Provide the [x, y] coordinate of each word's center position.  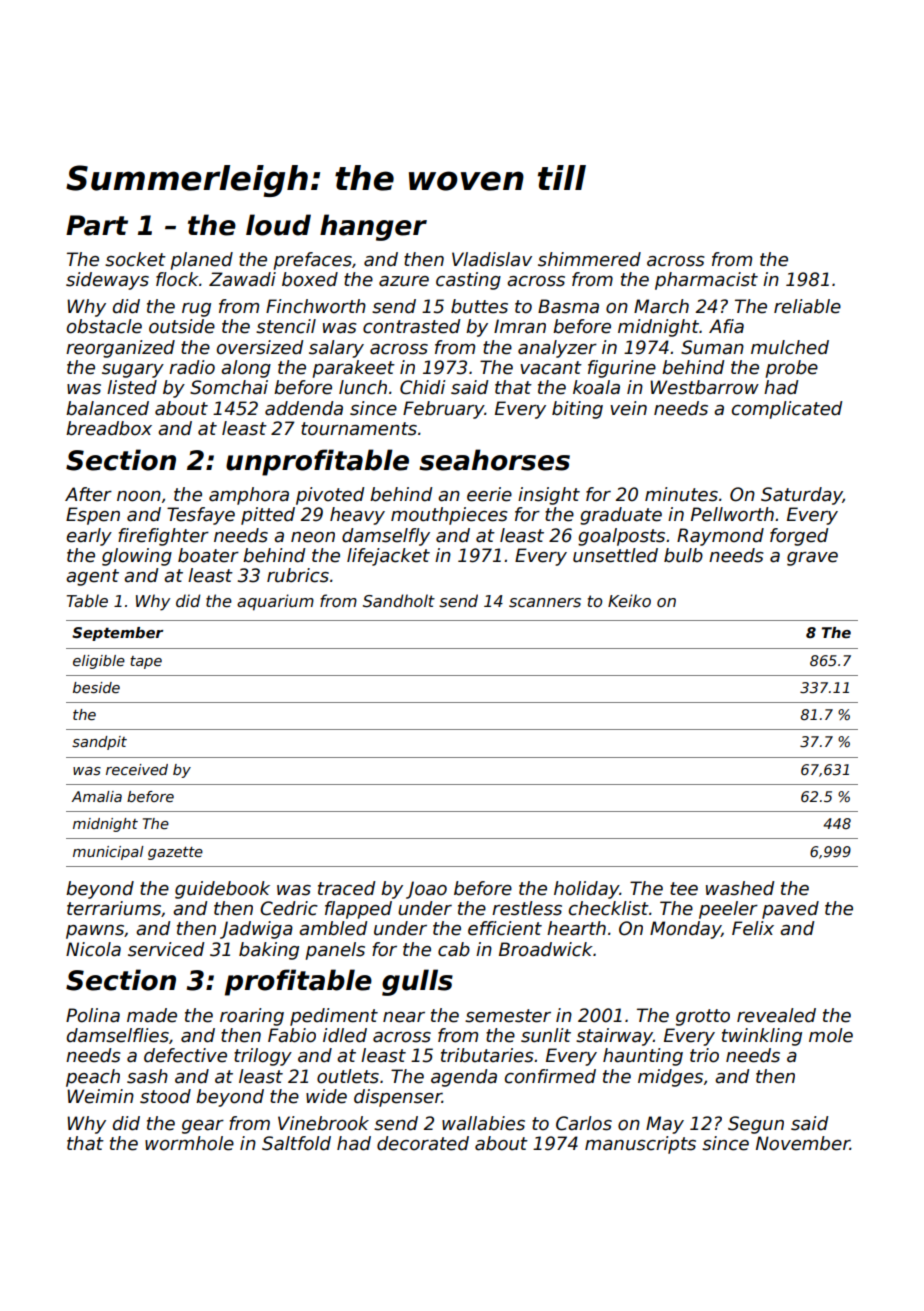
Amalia [96, 796]
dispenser [398, 1098]
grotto [703, 1017]
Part [97, 225]
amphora [249, 496]
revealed [776, 1015]
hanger [373, 227]
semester [508, 1016]
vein [628, 408]
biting [577, 410]
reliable [807, 306]
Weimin [100, 1096]
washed [740, 888]
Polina [93, 1015]
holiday [587, 890]
